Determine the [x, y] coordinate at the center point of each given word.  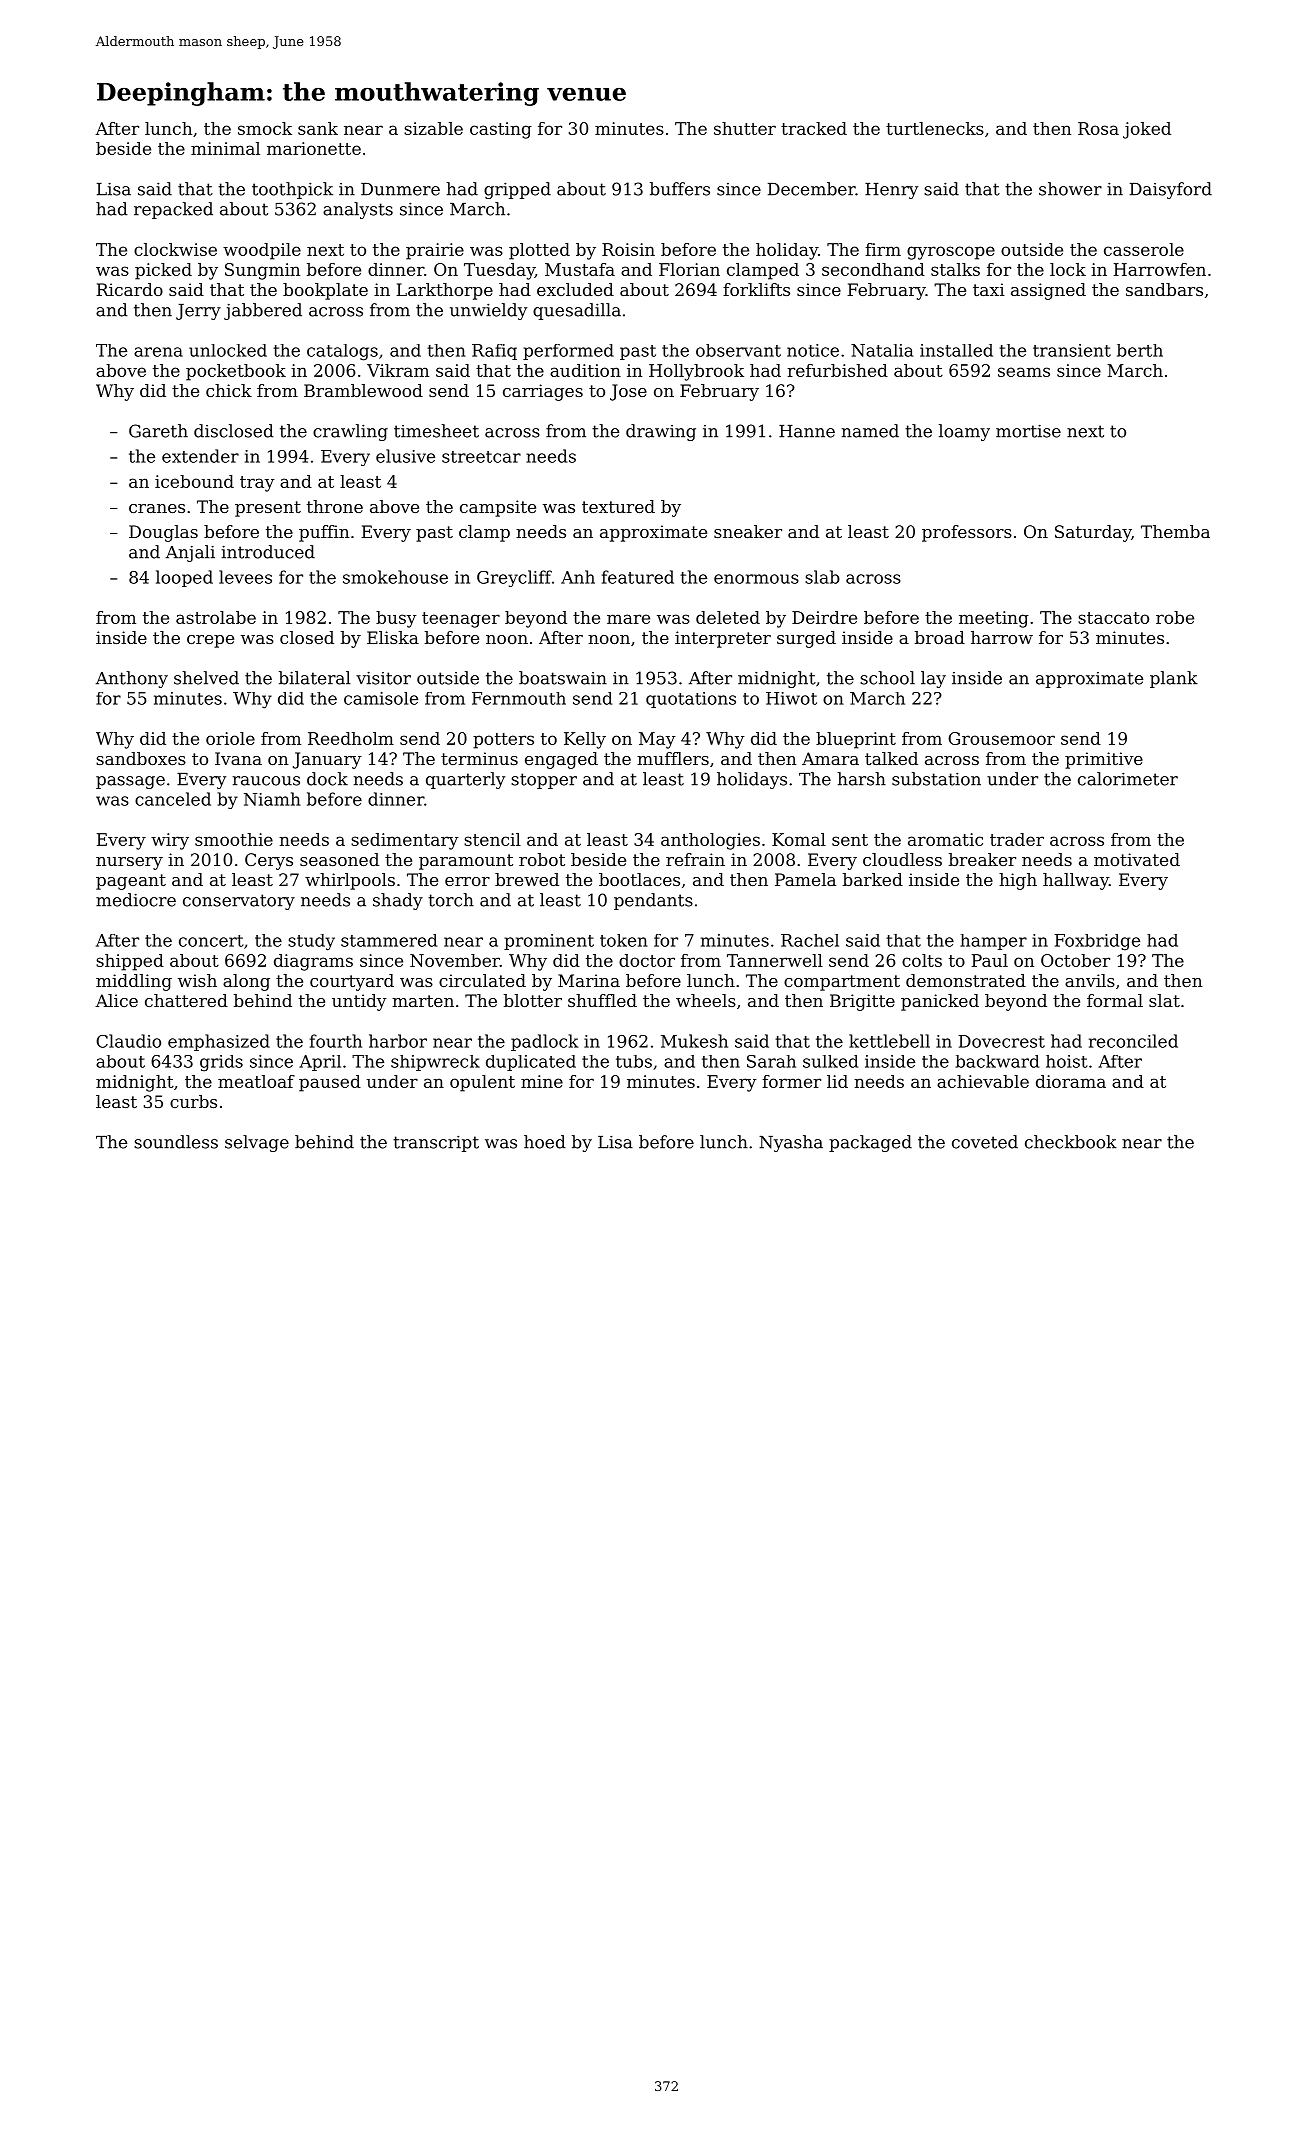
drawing [661, 432]
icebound [194, 481]
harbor [398, 1041]
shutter [745, 128]
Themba [1175, 531]
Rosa [1098, 128]
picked [163, 271]
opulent [482, 1083]
